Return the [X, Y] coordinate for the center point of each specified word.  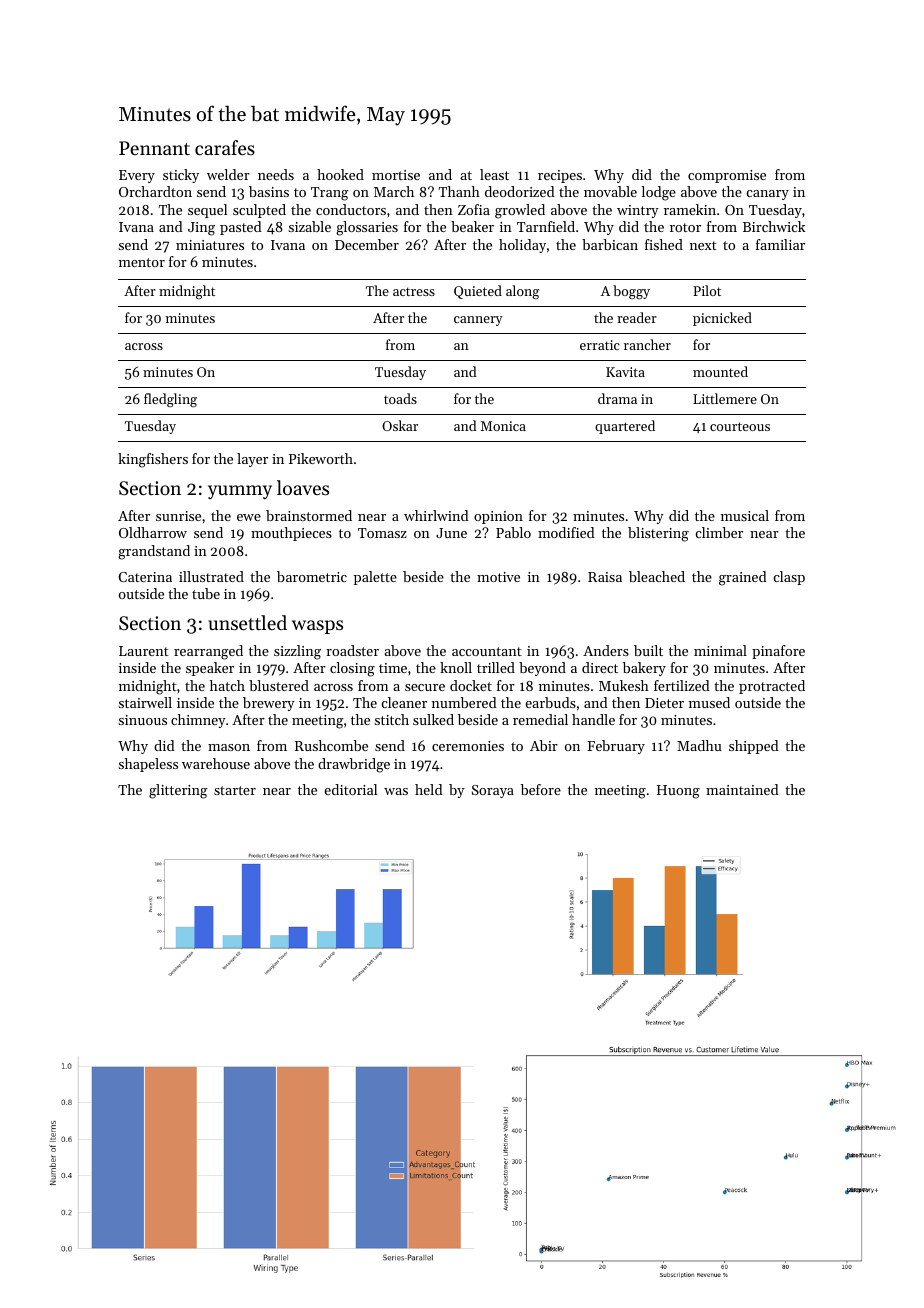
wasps [317, 627]
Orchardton [155, 191]
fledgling [170, 400]
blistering [658, 534]
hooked [340, 174]
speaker [210, 669]
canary [768, 195]
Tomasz [382, 533]
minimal [720, 650]
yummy [240, 492]
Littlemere [725, 398]
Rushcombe [331, 745]
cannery [478, 321]
